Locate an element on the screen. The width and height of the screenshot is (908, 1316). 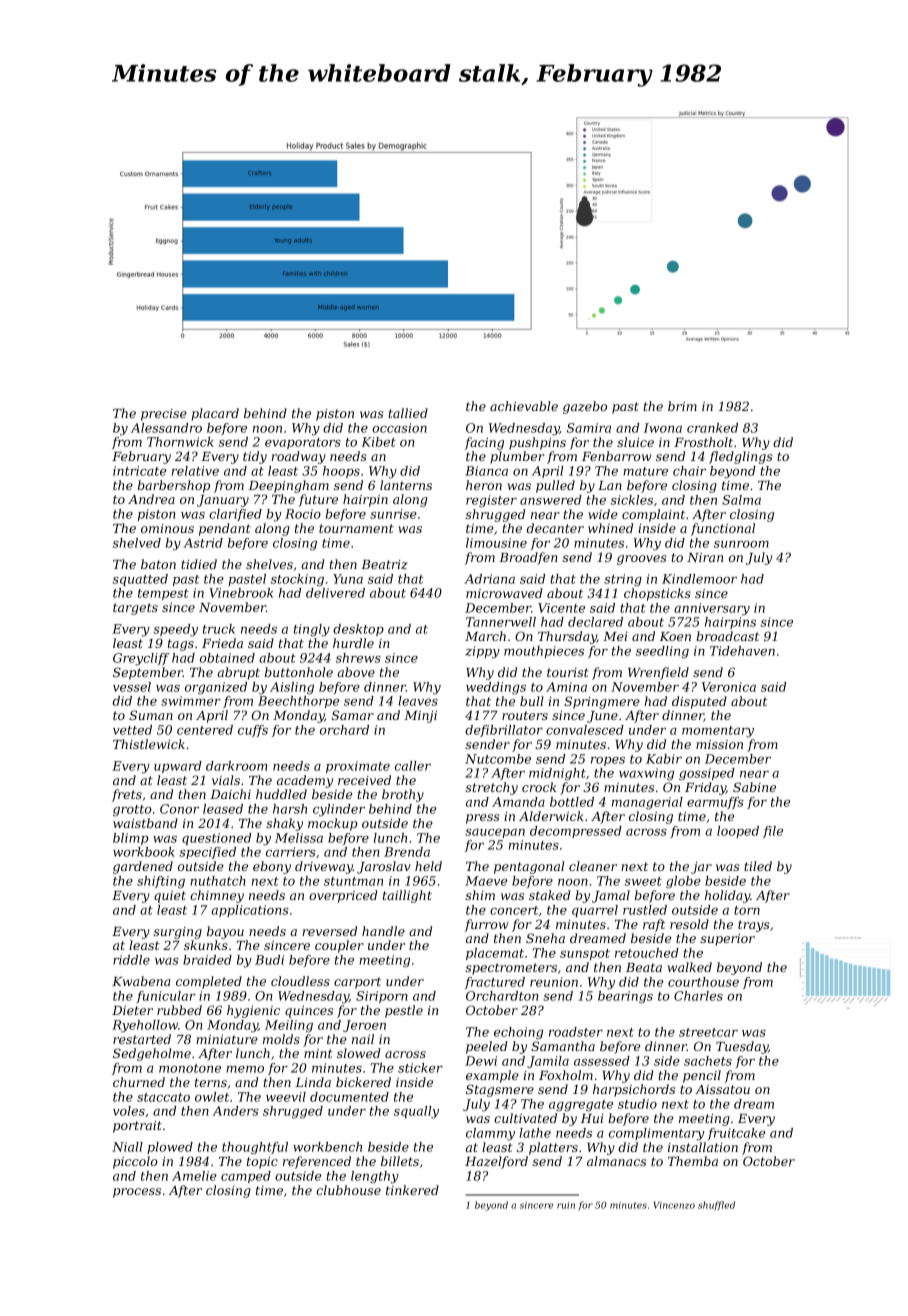
evaporators is located at coordinates (303, 443).
